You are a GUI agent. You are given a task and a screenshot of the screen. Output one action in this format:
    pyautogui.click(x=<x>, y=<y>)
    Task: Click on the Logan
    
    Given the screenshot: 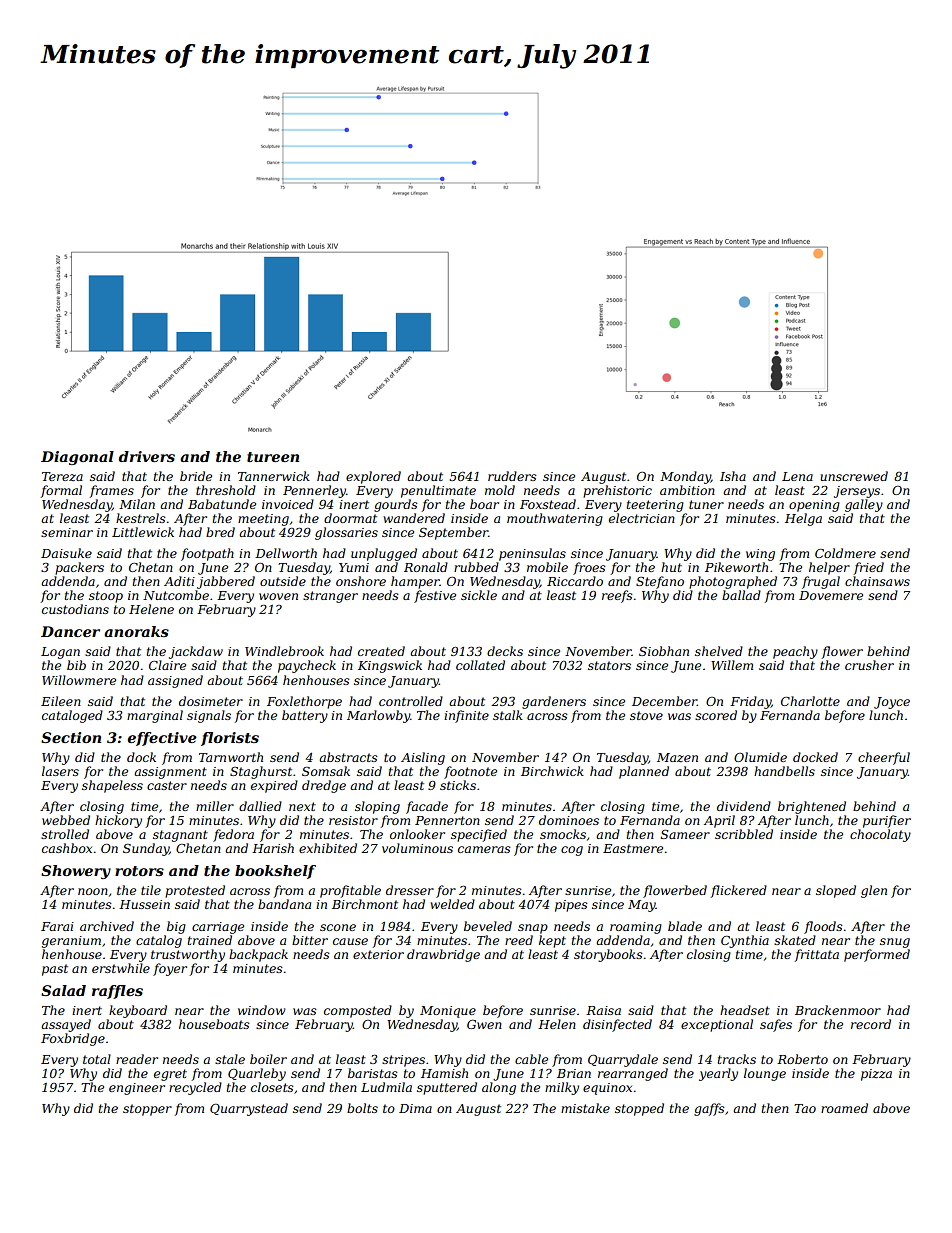 What is the action you would take?
    pyautogui.click(x=60, y=653)
